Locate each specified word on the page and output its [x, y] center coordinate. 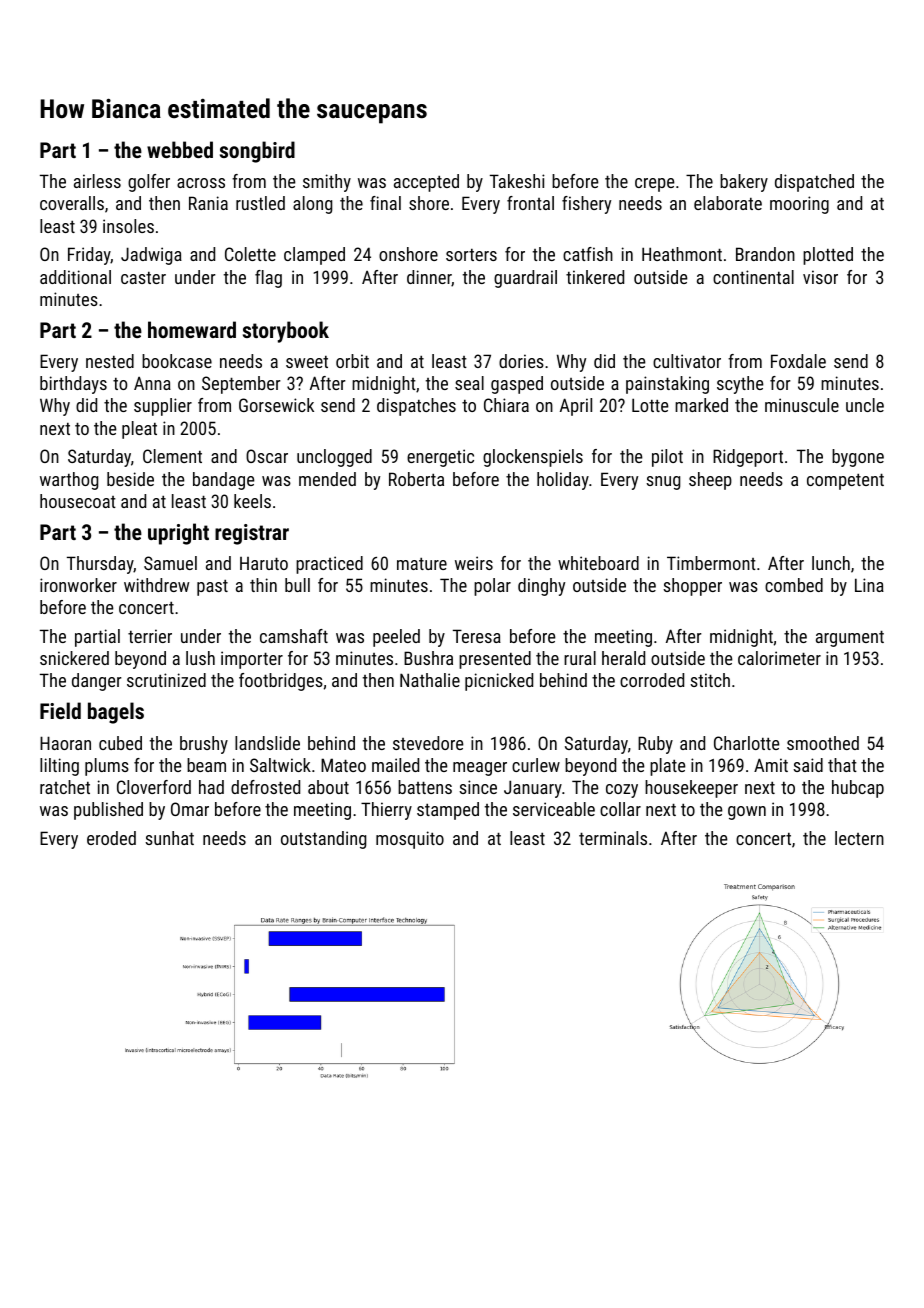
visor [820, 277]
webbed [180, 149]
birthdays [73, 385]
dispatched [814, 183]
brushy [204, 745]
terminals [613, 838]
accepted [426, 183]
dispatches [416, 407]
